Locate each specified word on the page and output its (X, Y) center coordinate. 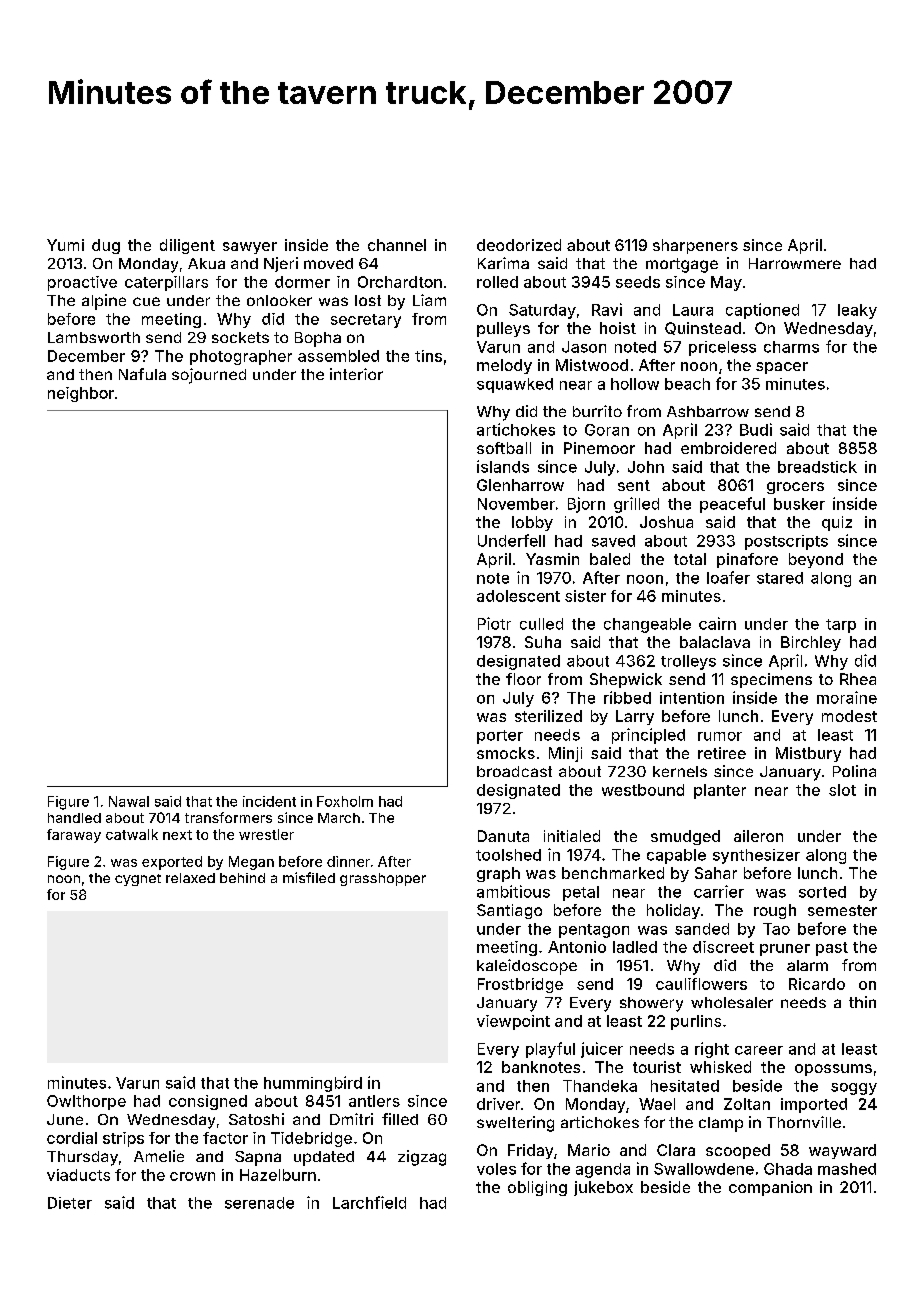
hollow (635, 384)
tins (428, 356)
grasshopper (383, 879)
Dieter (70, 1203)
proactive (82, 283)
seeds (638, 282)
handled (74, 818)
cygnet (138, 880)
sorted (822, 892)
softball (504, 448)
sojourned (209, 376)
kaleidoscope (527, 967)
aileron (758, 836)
